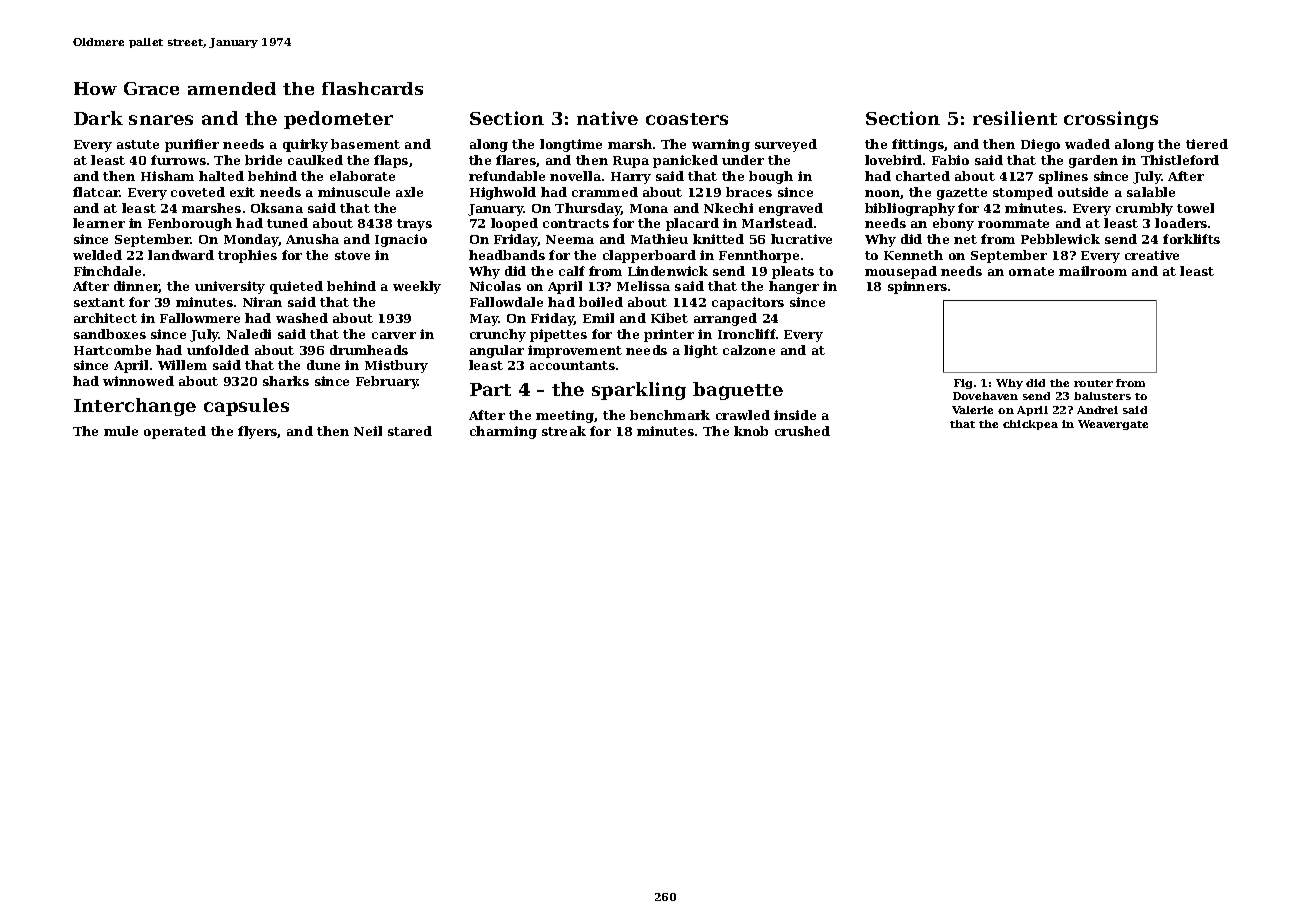 This screenshot has width=1308, height=924. I want to click on Pebblewick, so click(1060, 239).
